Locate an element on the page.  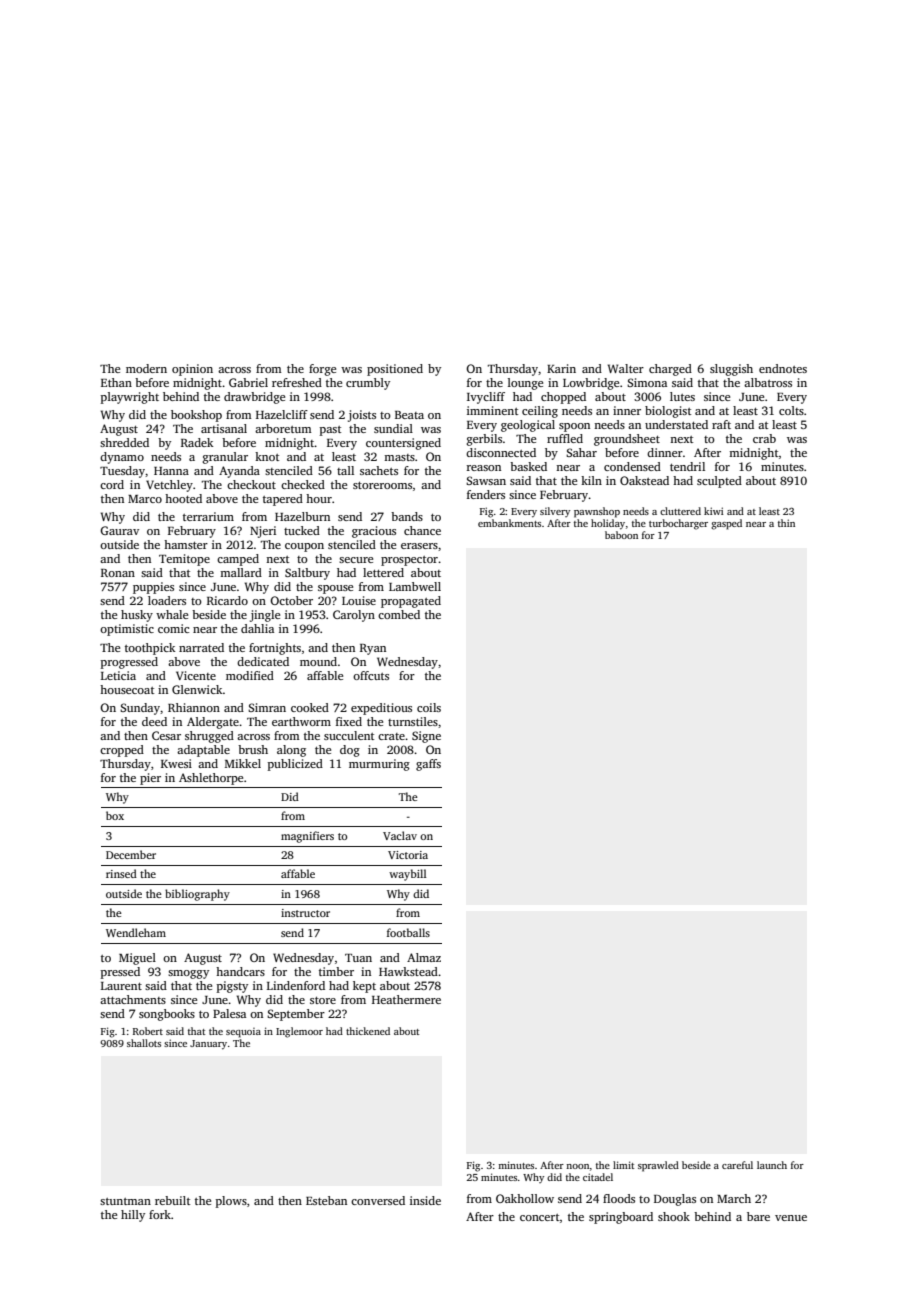
noon is located at coordinates (578, 1166).
